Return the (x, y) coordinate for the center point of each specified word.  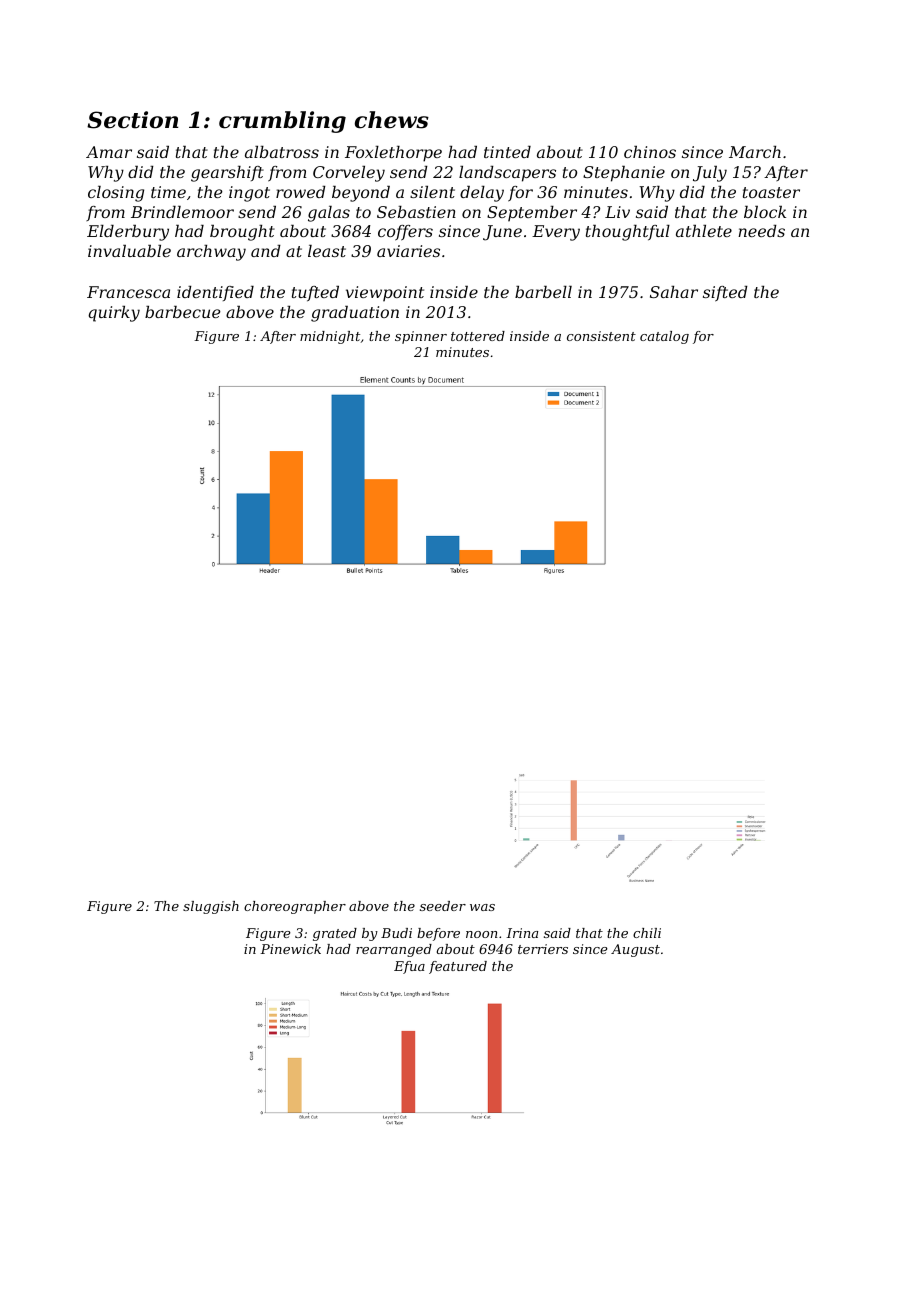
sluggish (211, 907)
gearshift (227, 174)
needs (761, 231)
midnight (330, 337)
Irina (522, 933)
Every (556, 233)
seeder (443, 906)
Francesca (128, 292)
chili (647, 933)
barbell (543, 292)
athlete (704, 231)
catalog (664, 337)
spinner (421, 337)
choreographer (295, 907)
